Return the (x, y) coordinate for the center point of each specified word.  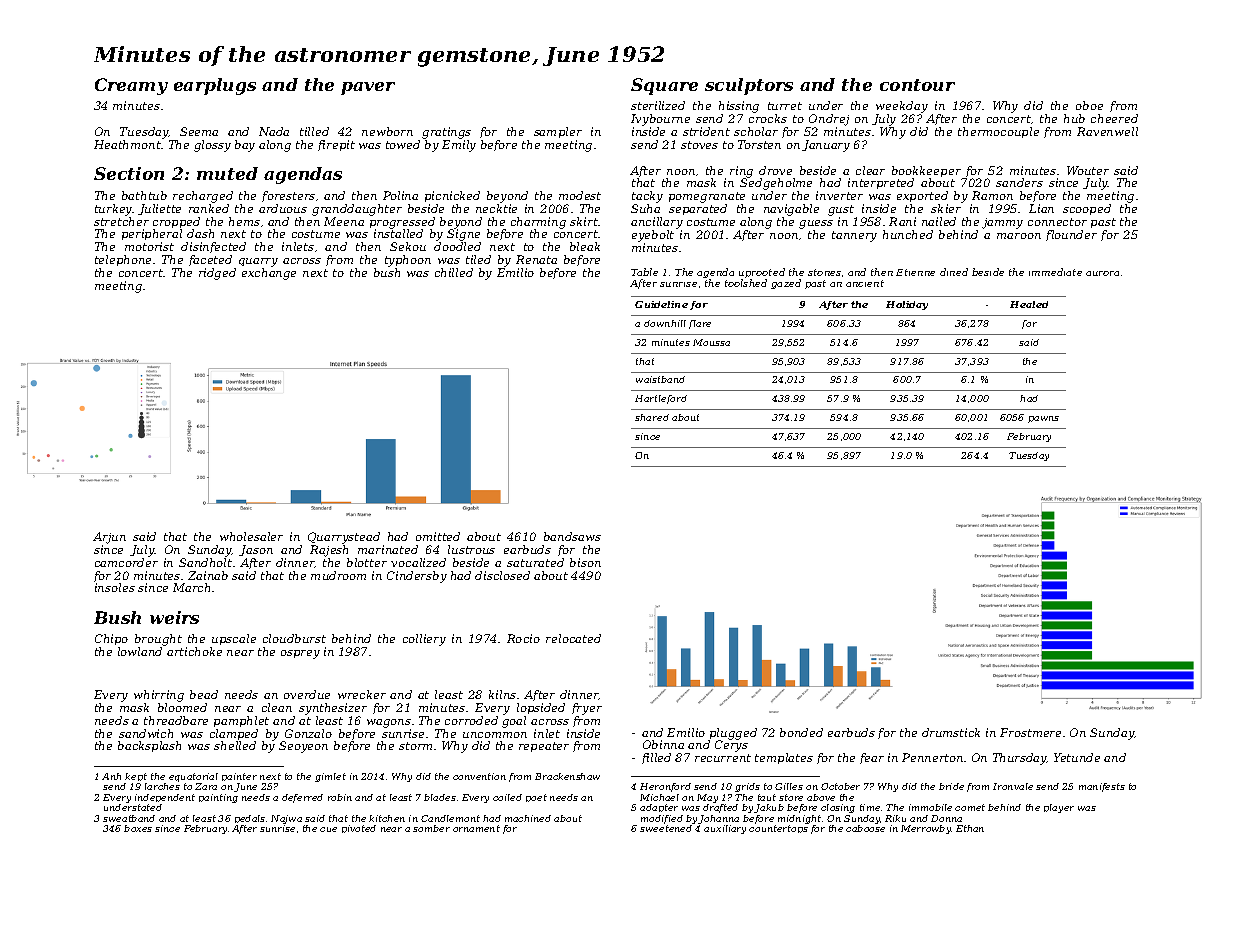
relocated (573, 638)
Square (664, 86)
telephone (123, 260)
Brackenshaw (567, 776)
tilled (314, 131)
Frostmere (1030, 732)
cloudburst (294, 638)
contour (917, 85)
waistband (660, 379)
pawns (1043, 419)
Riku (895, 818)
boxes (138, 828)
